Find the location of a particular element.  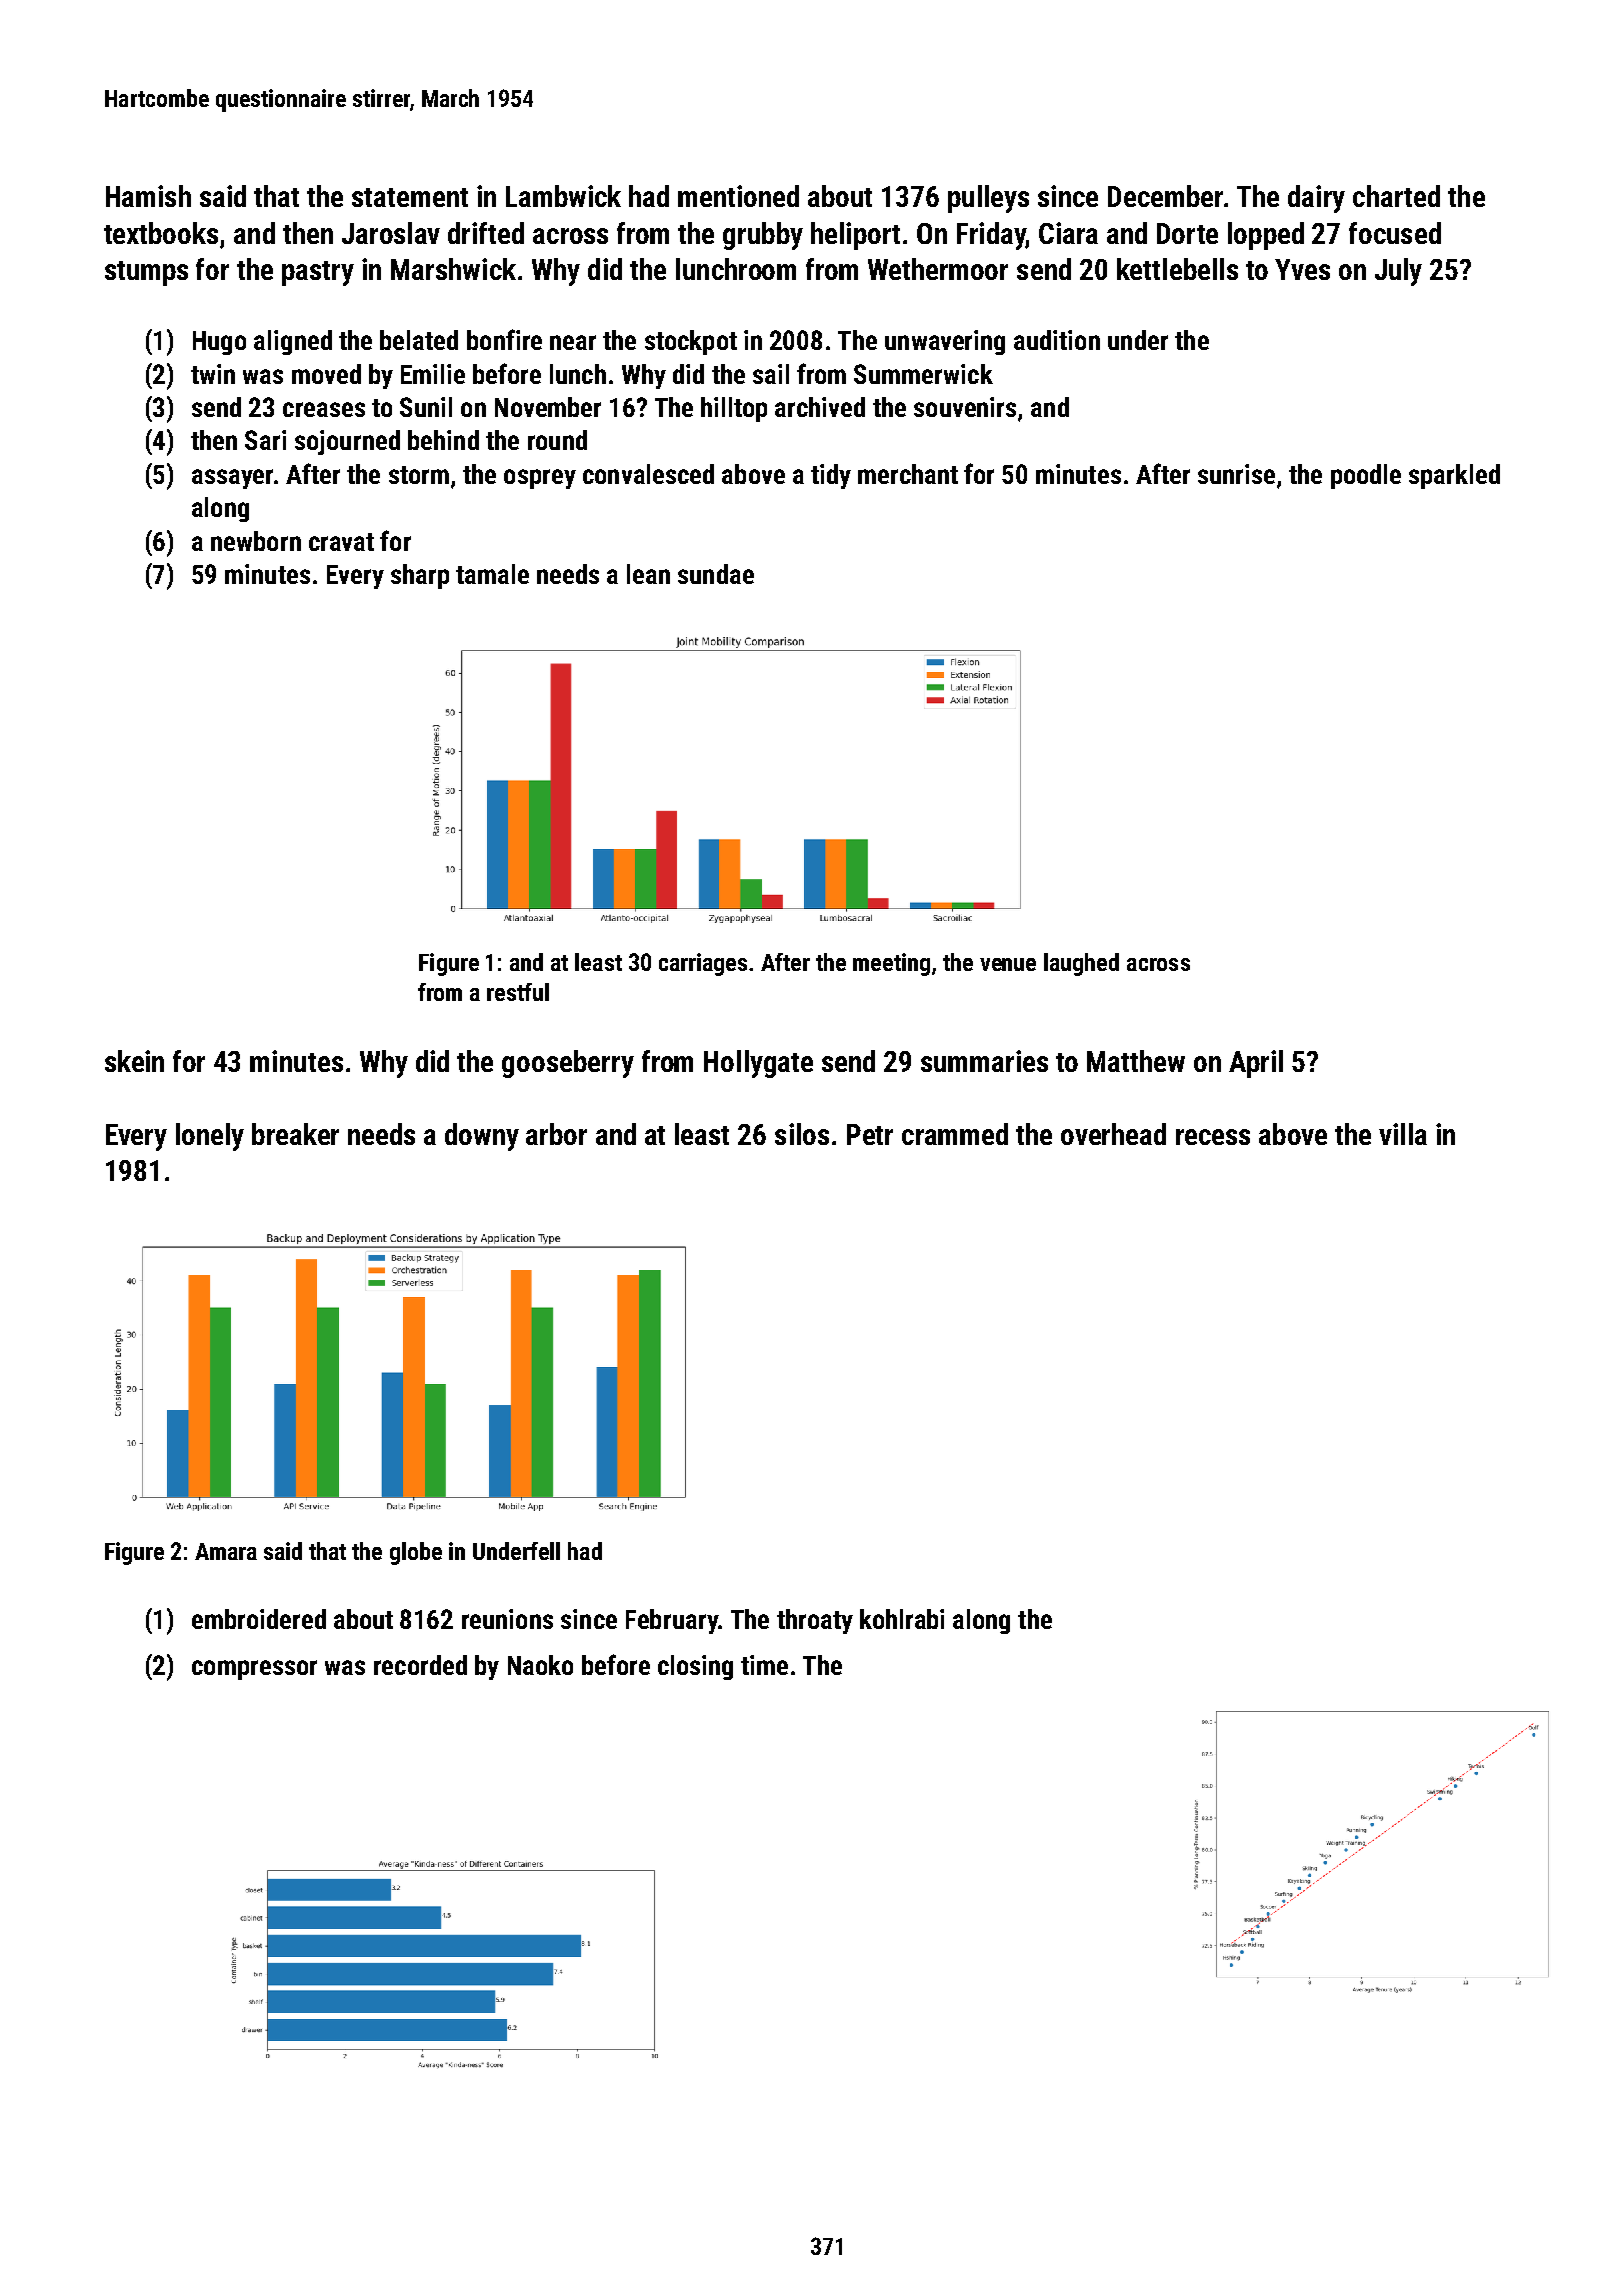

kohlrabi is located at coordinates (902, 1619).
